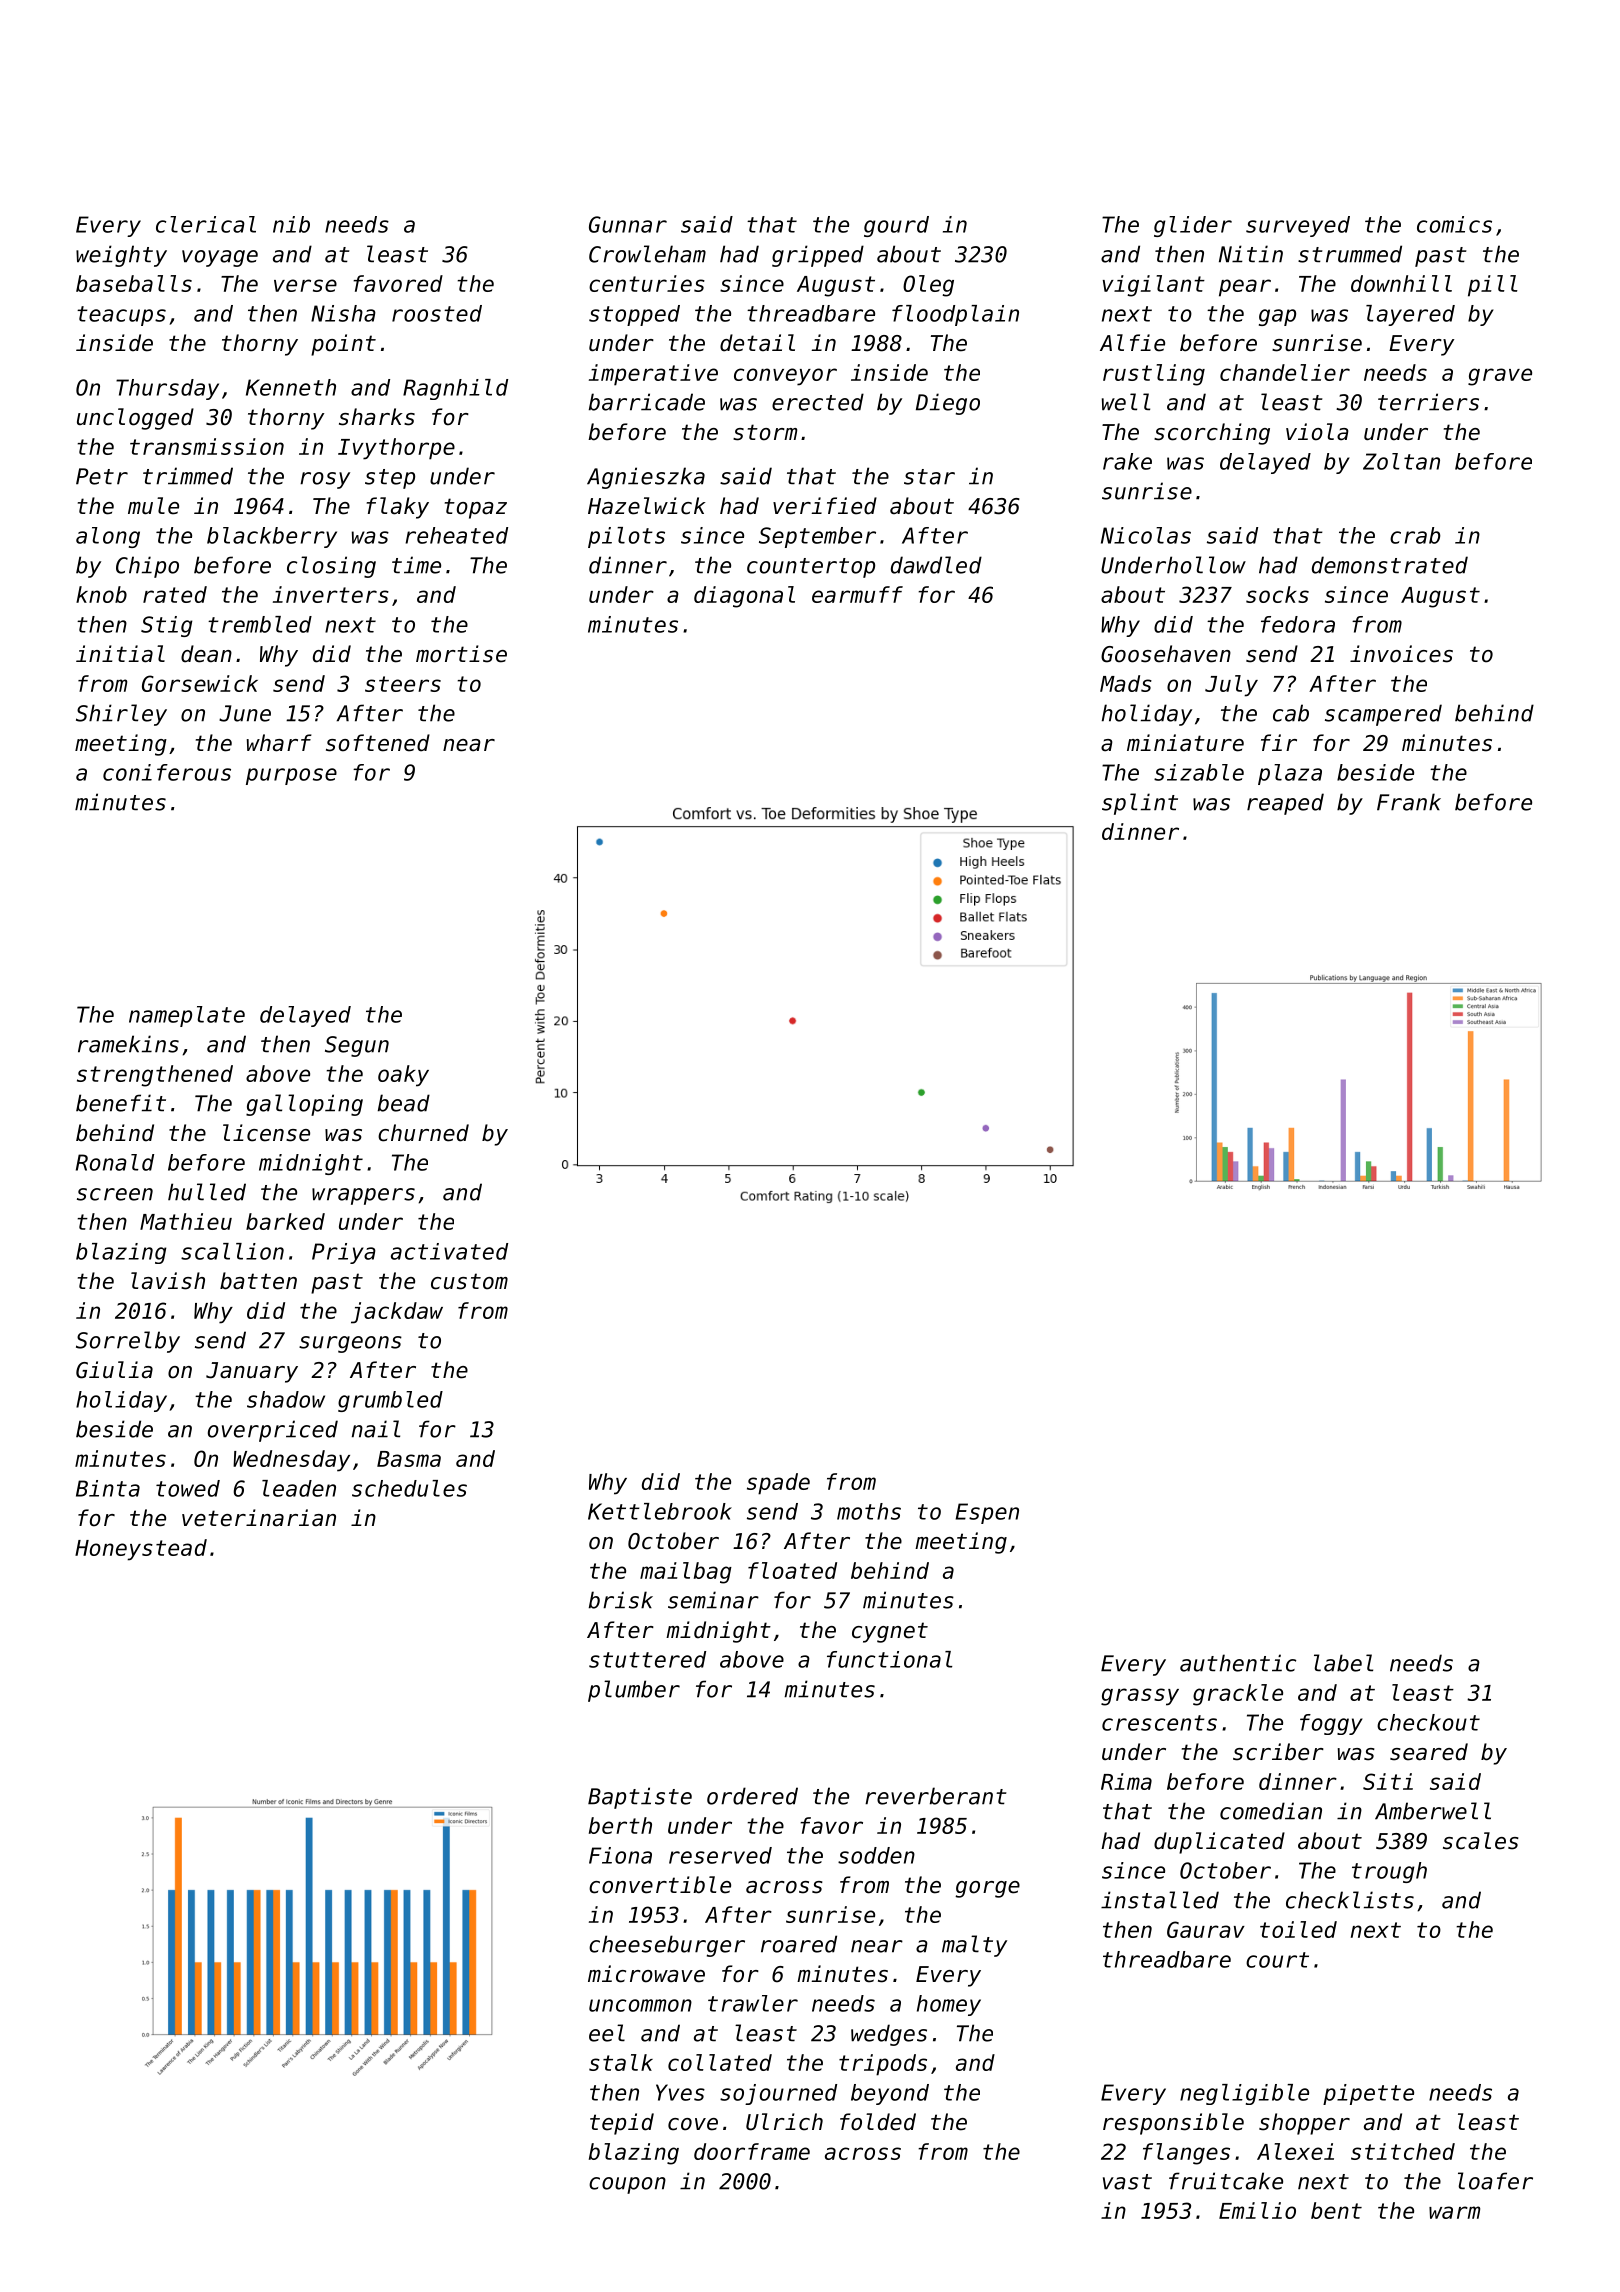 The width and height of the page is (1620, 2292). Describe the element at coordinates (987, 1513) in the page. I see `Espen` at that location.
